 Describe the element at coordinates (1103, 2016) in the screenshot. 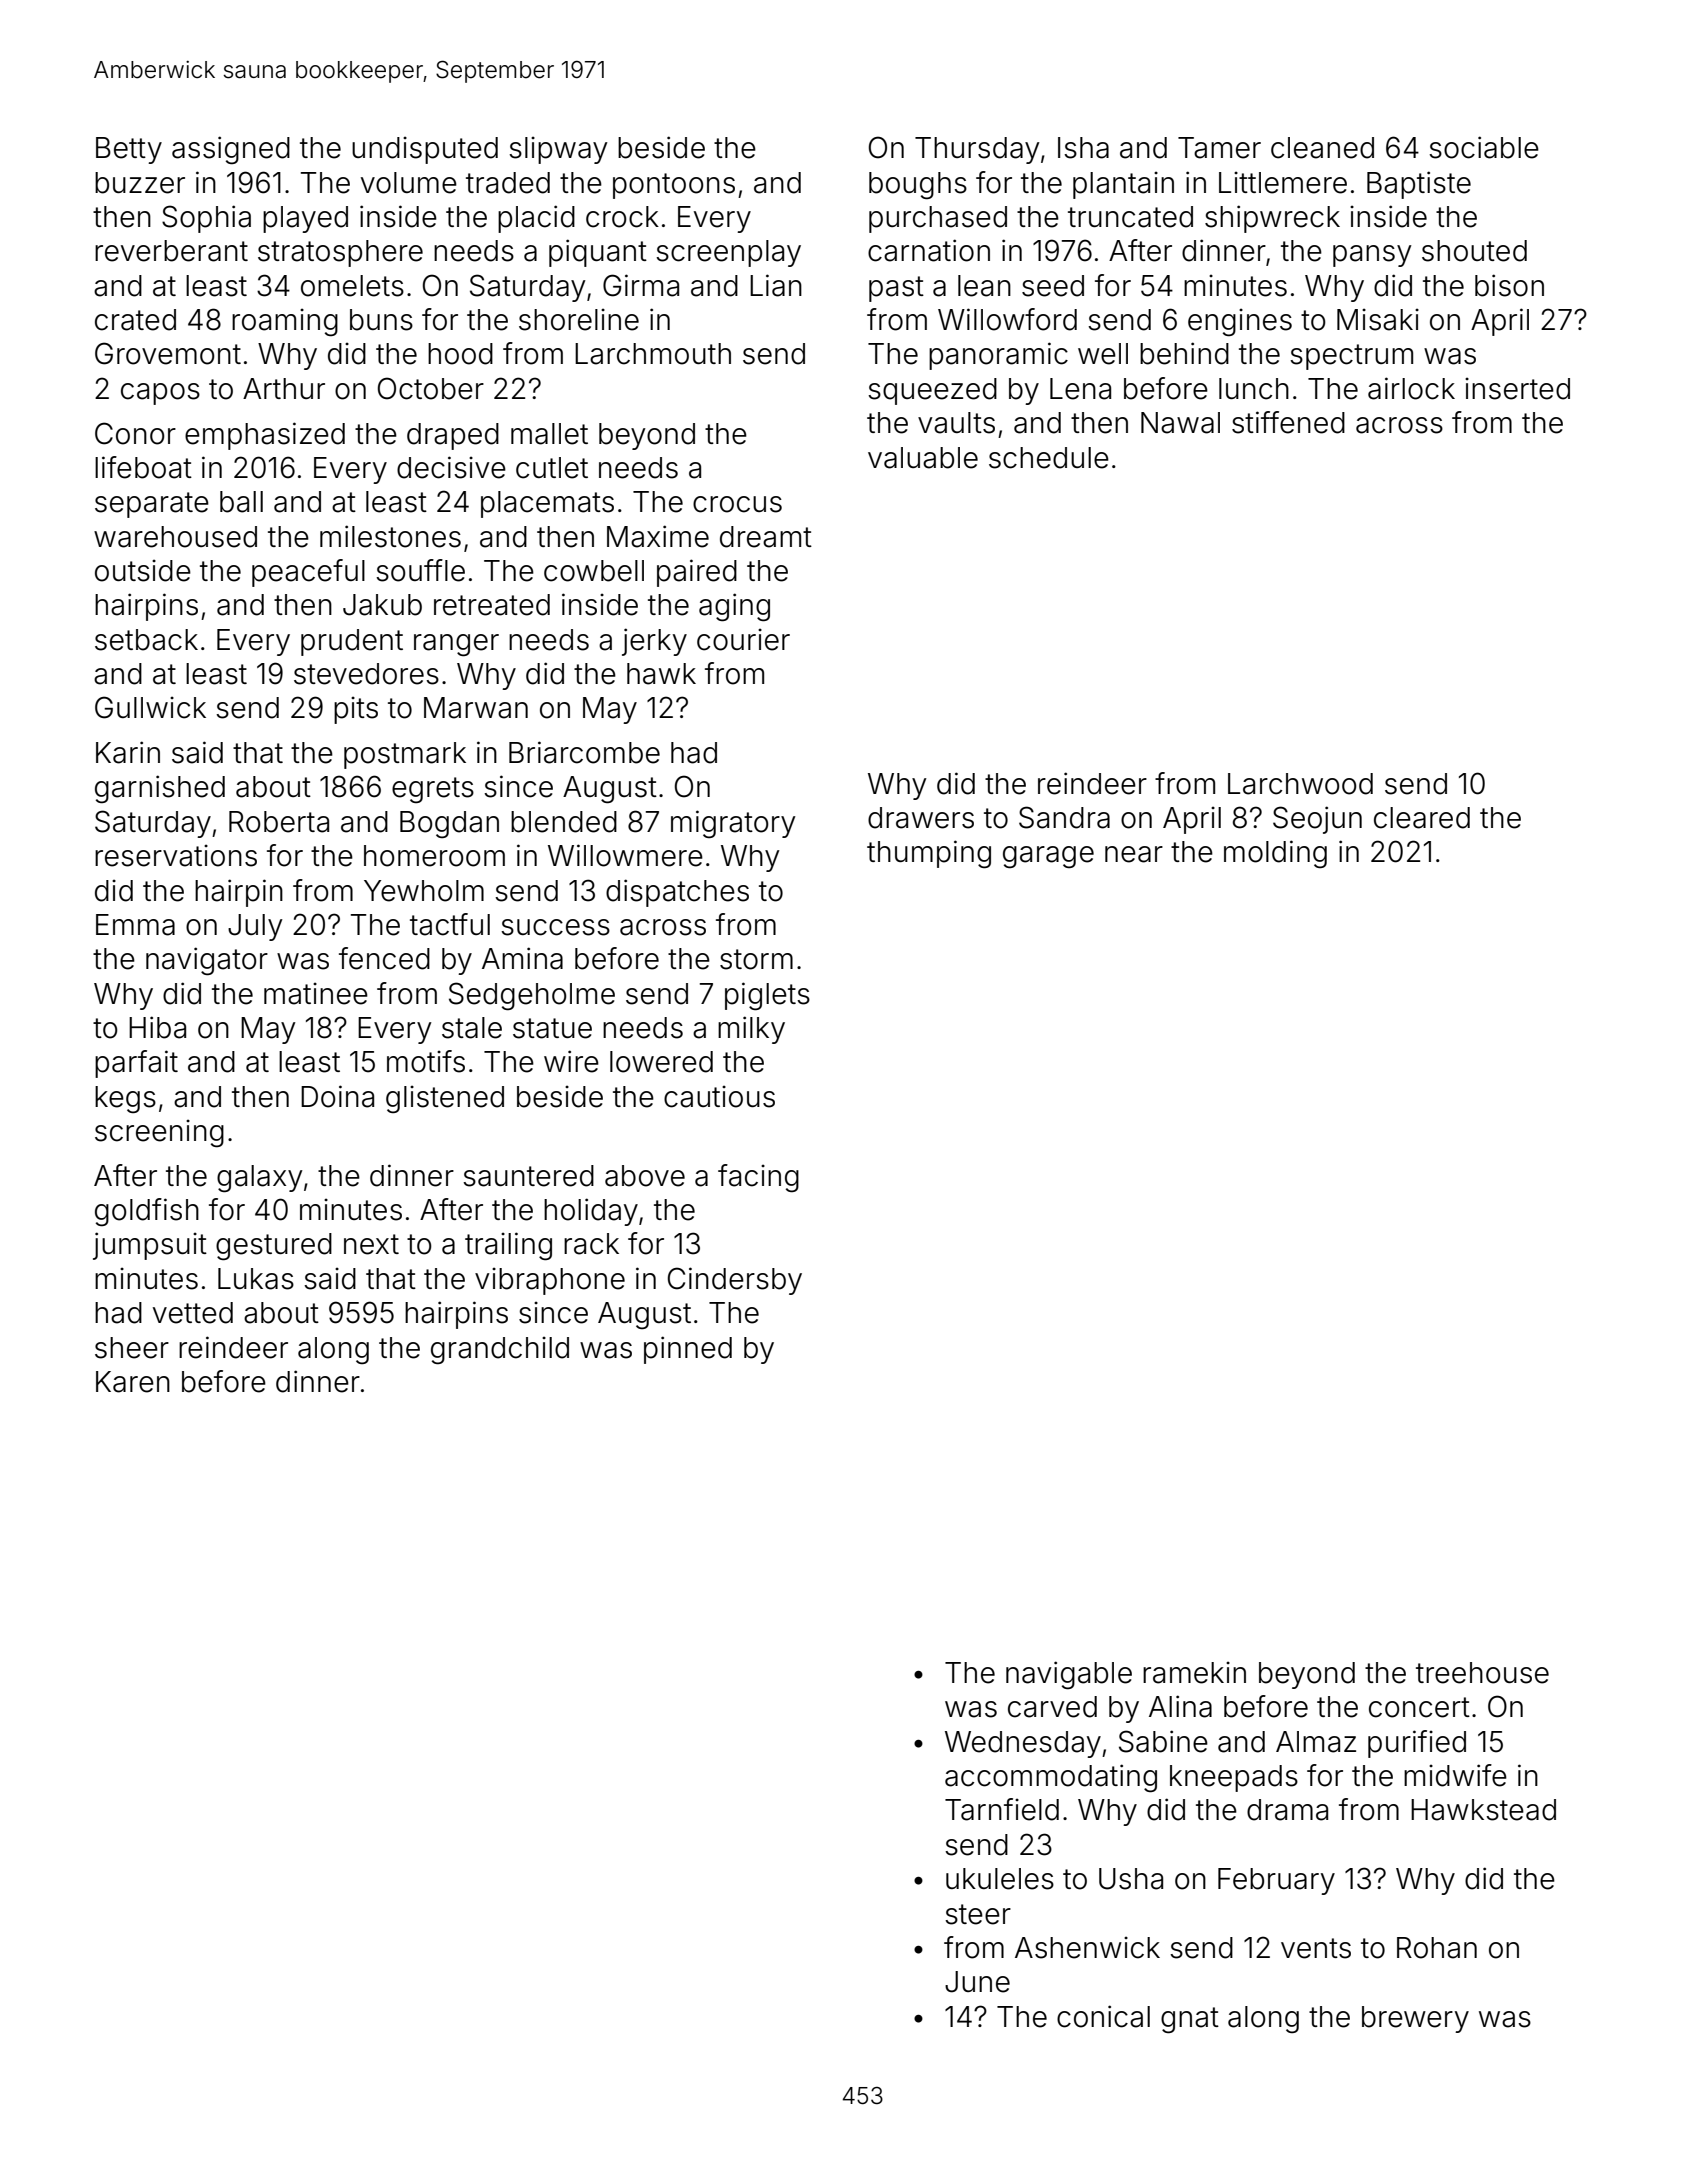

I see `conical` at that location.
